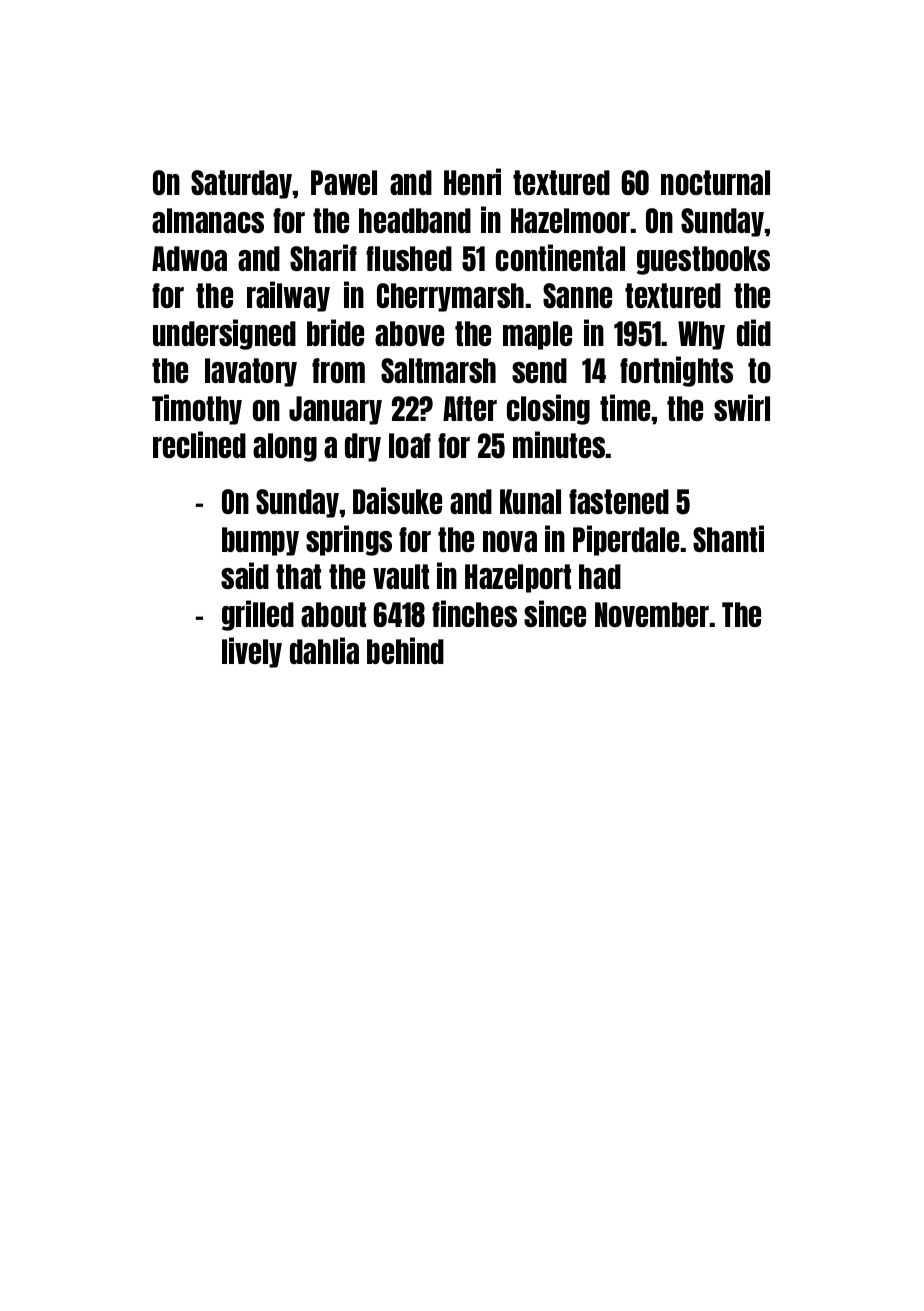 Image resolution: width=924 pixels, height=1311 pixels. What do you see at coordinates (619, 501) in the screenshot?
I see `fastened` at bounding box center [619, 501].
